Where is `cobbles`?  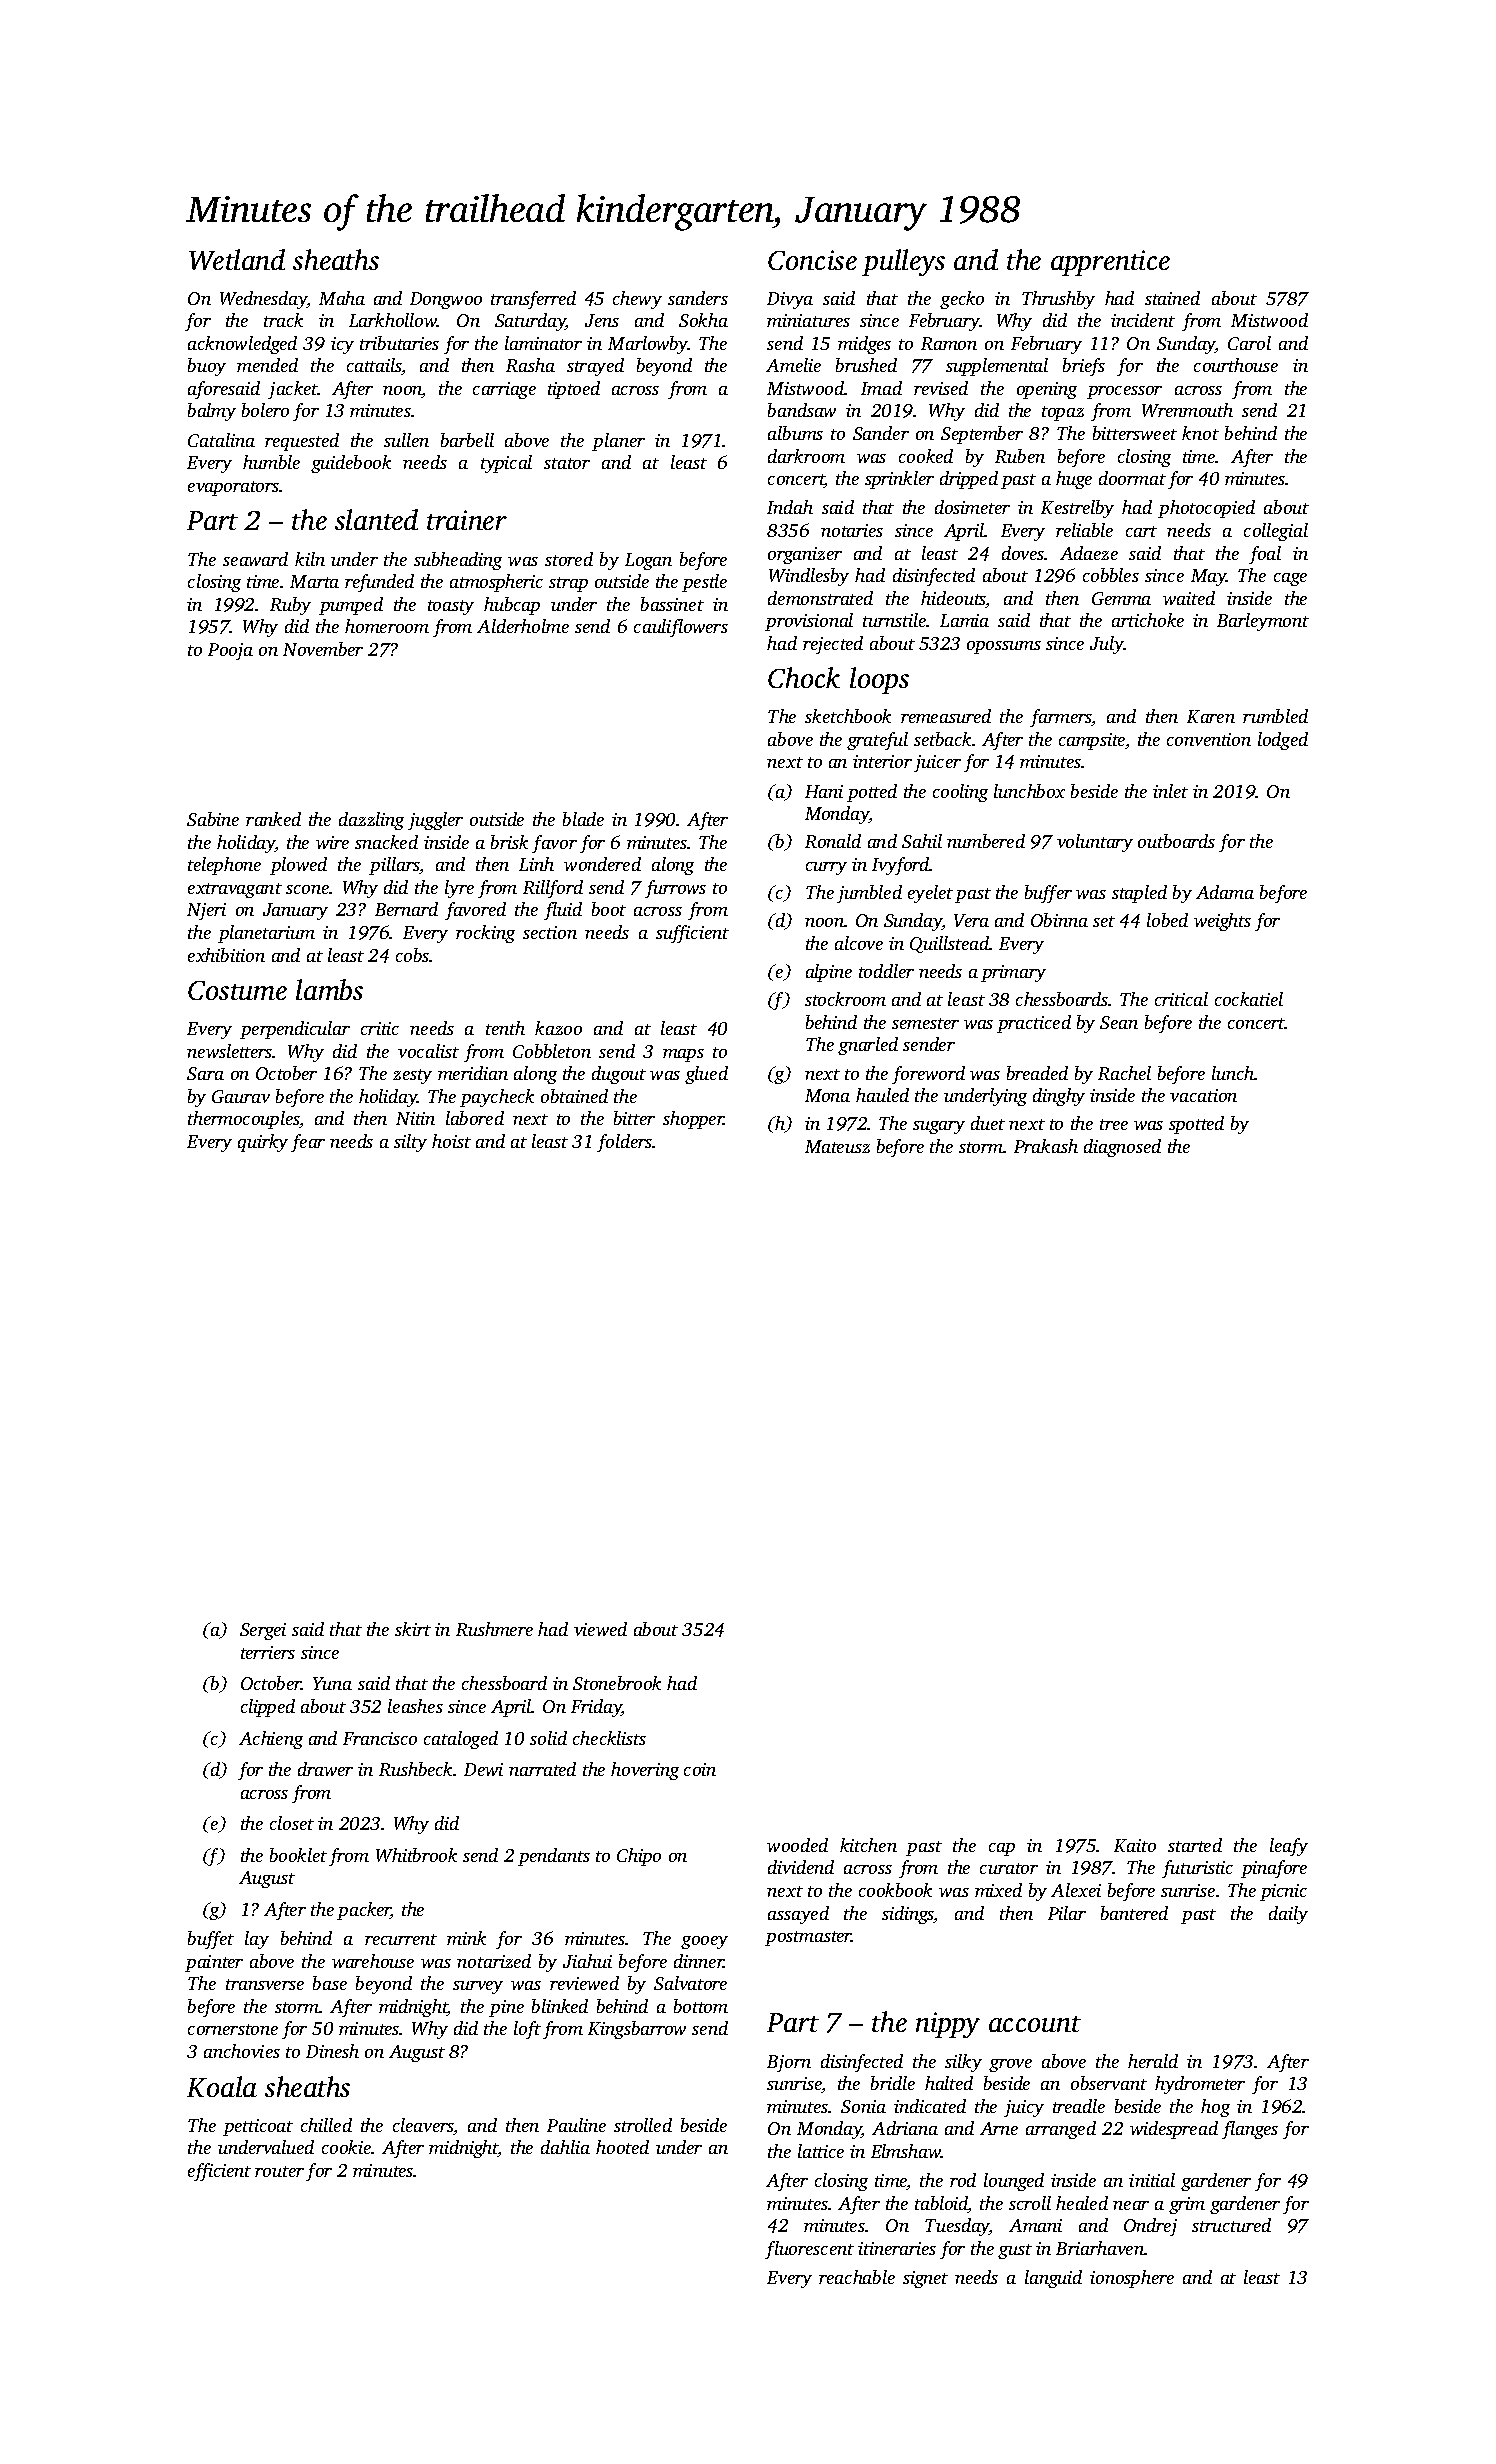 cobbles is located at coordinates (1111, 575).
